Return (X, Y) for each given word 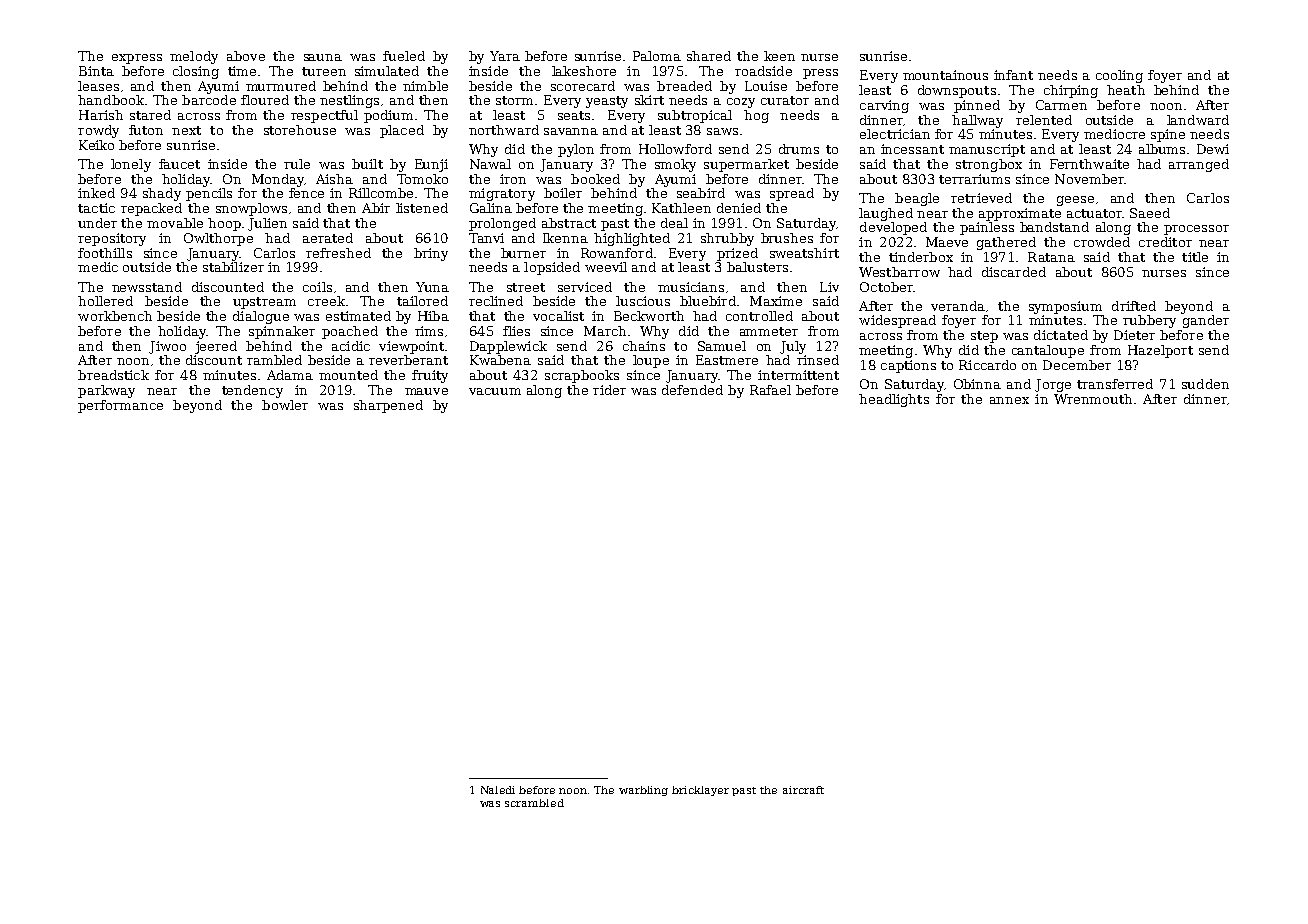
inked (96, 193)
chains (644, 346)
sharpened (388, 406)
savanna (571, 131)
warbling (643, 791)
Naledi (498, 790)
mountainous (945, 75)
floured (265, 100)
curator (785, 100)
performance (120, 406)
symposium (1065, 307)
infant (1013, 75)
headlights (894, 400)
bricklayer (700, 791)
